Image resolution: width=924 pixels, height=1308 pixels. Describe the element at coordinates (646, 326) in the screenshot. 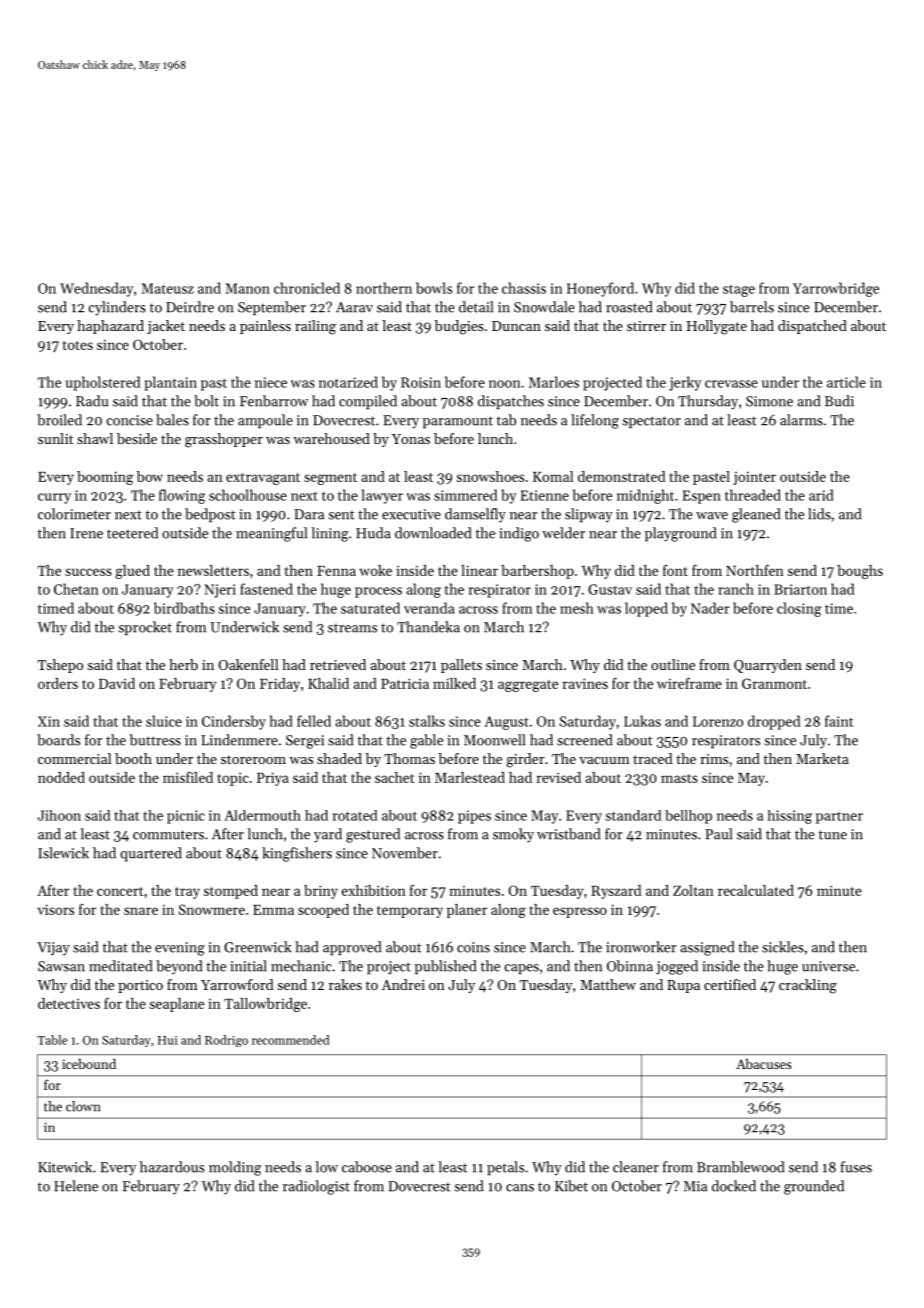

I see `stirrer` at that location.
